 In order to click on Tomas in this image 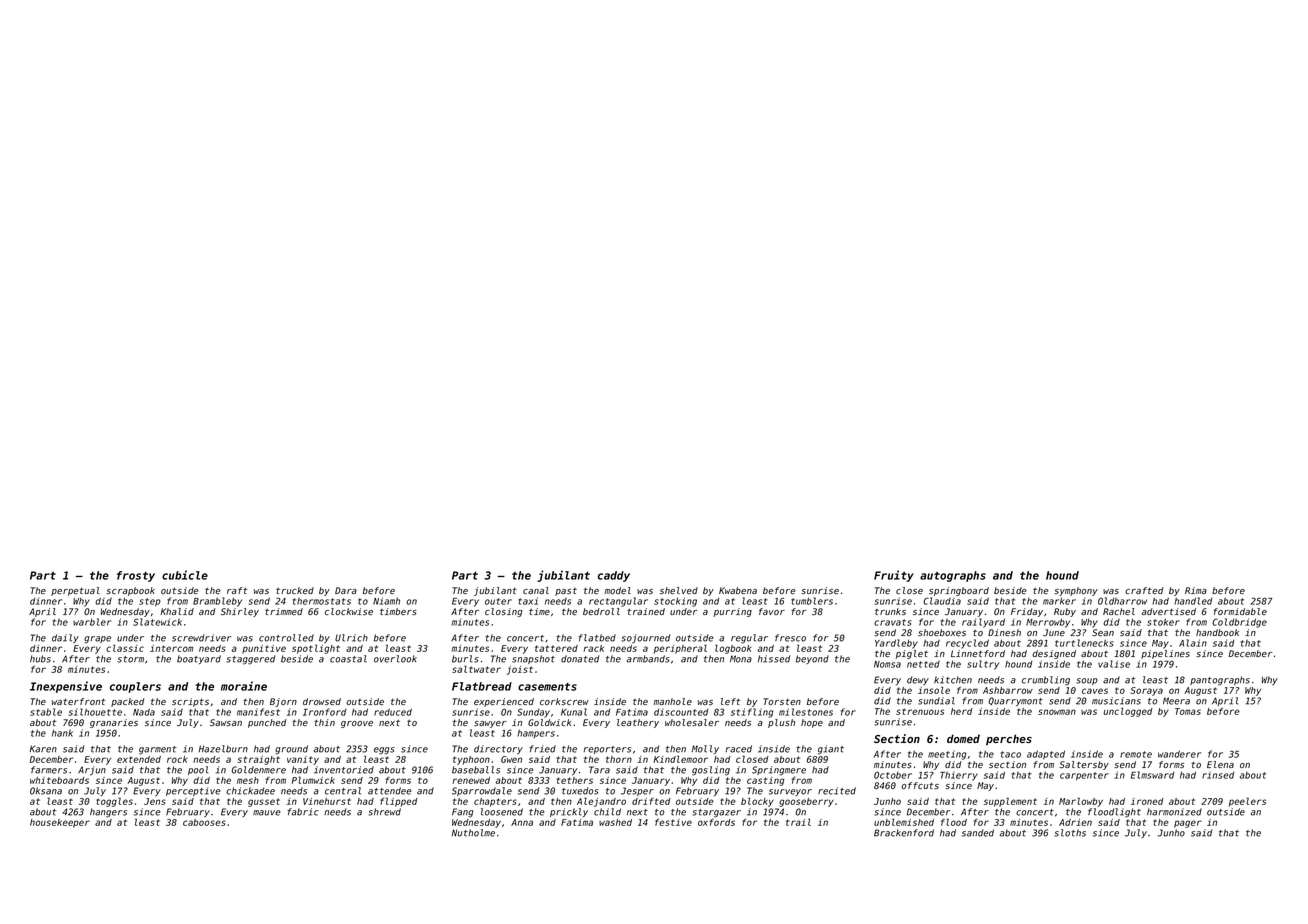, I will do `click(1188, 711)`.
